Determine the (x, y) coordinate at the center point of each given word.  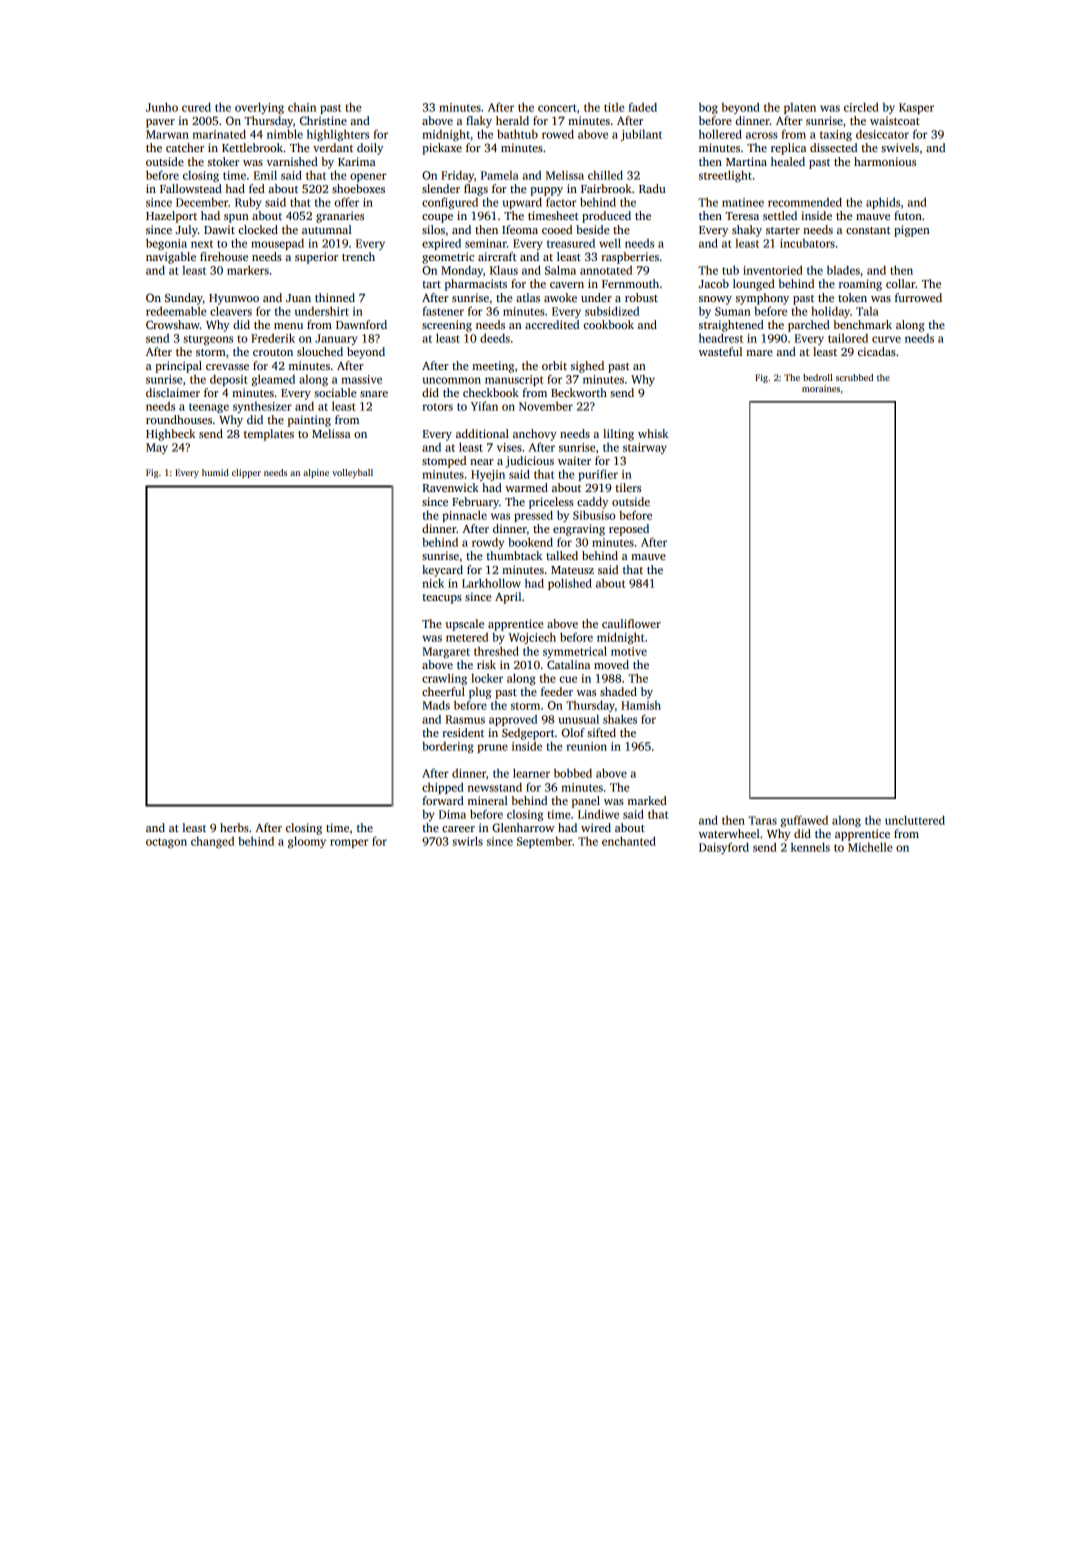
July (187, 231)
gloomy (307, 842)
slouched (320, 351)
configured (450, 203)
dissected (833, 147)
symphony (762, 299)
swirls (467, 841)
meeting (493, 367)
